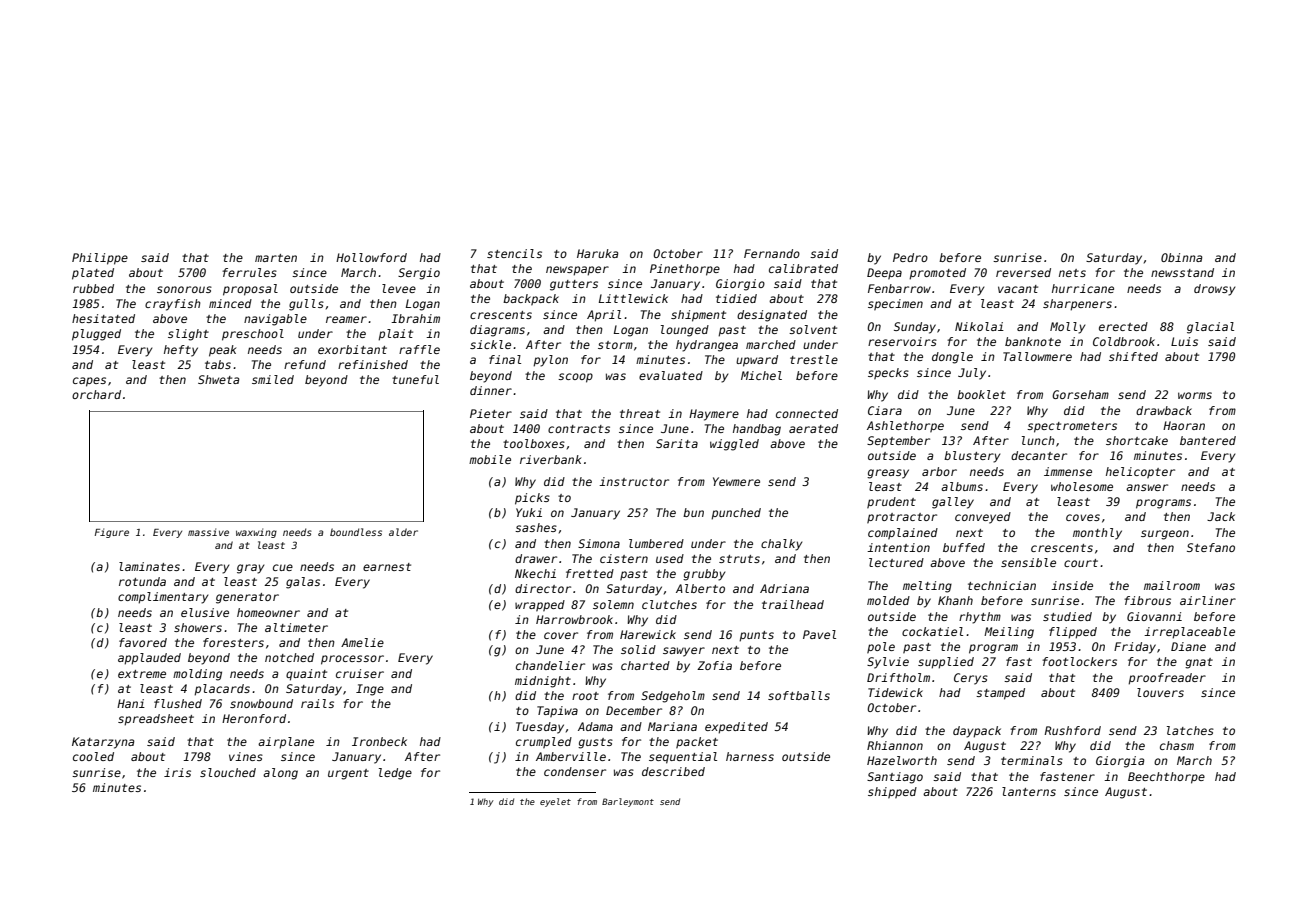  Describe the element at coordinates (276, 258) in the screenshot. I see `marten` at that location.
